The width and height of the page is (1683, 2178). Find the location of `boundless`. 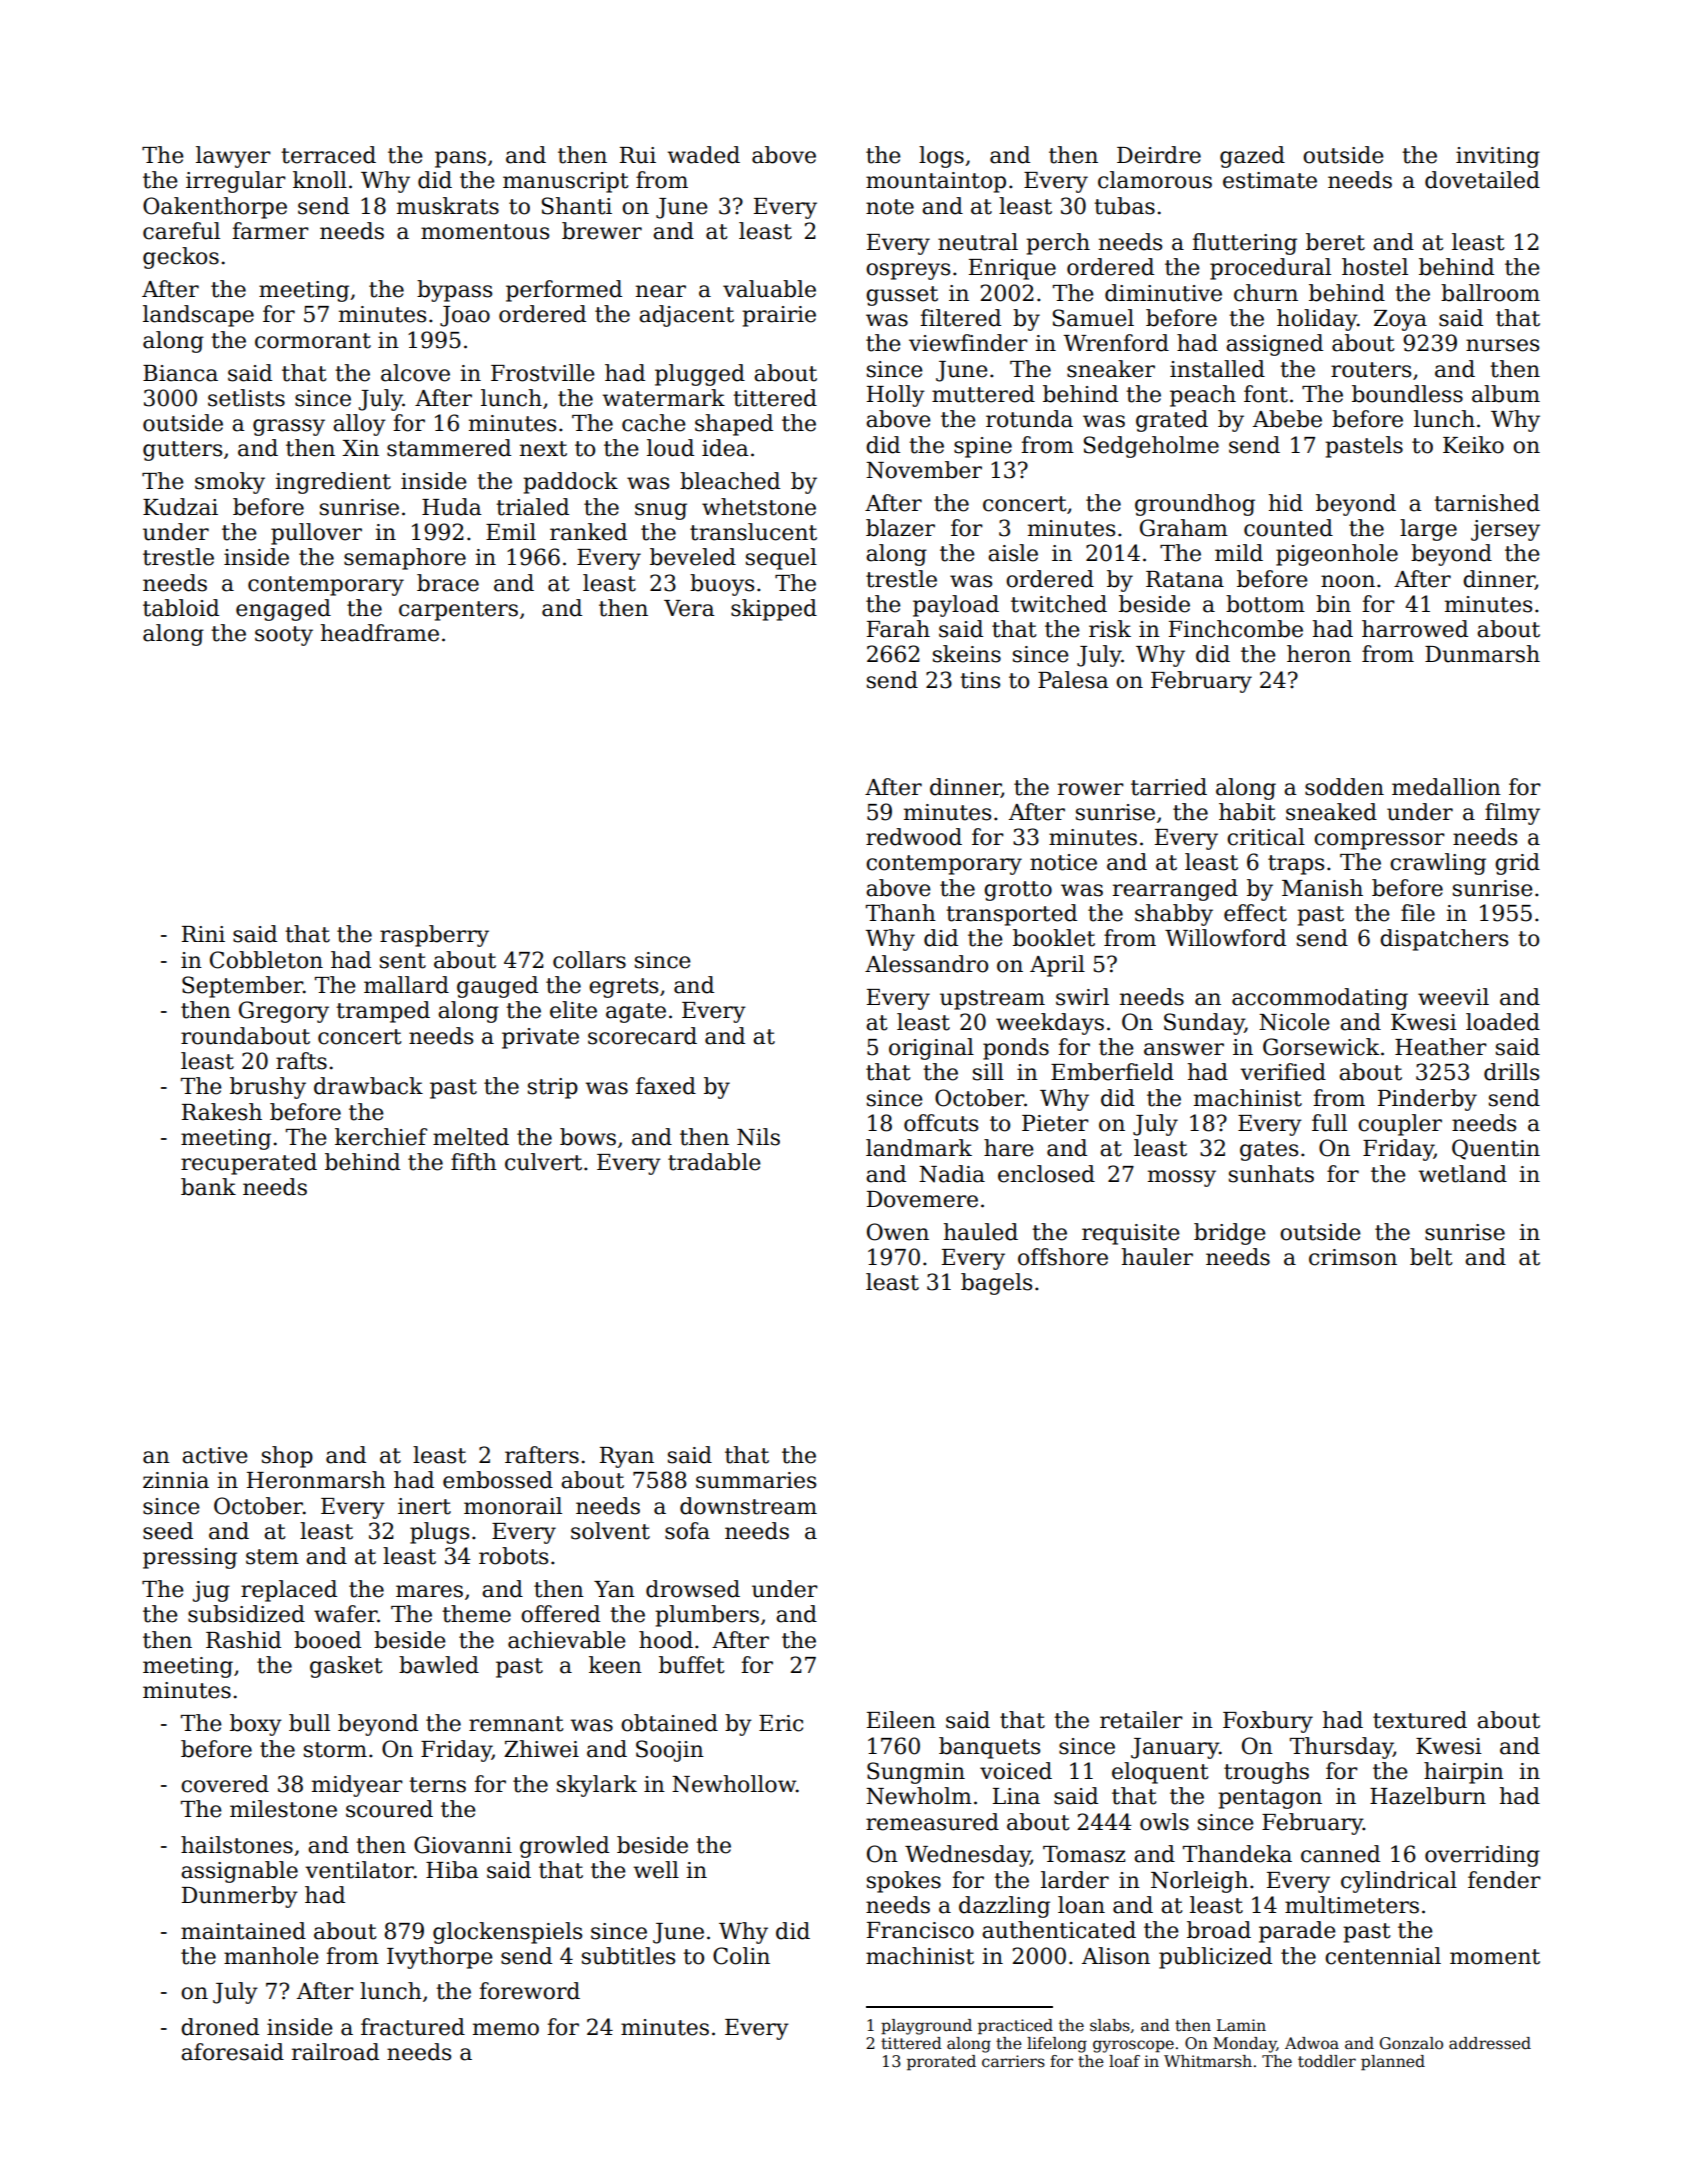

boundless is located at coordinates (1407, 394).
